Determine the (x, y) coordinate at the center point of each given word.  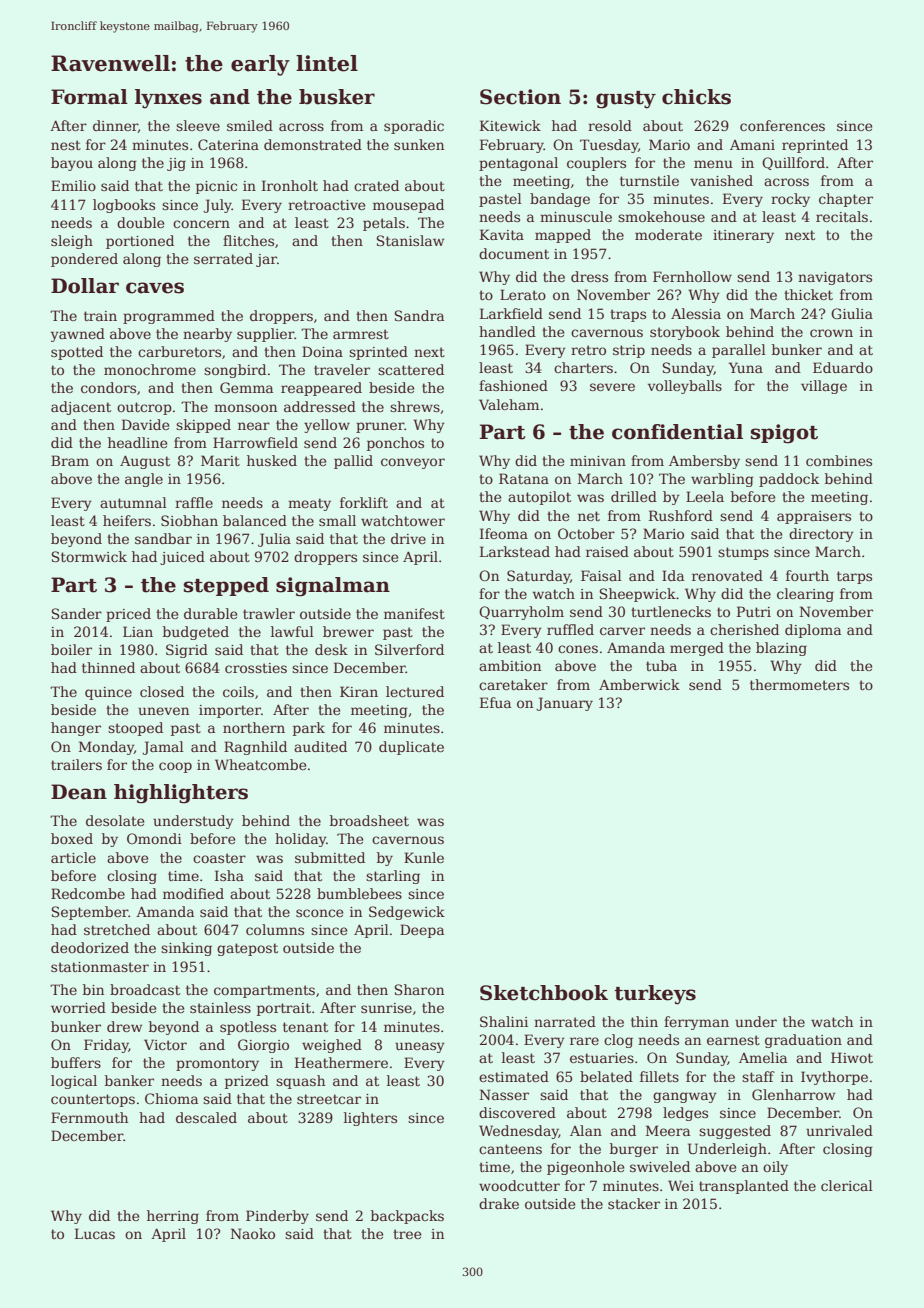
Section (520, 97)
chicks (696, 97)
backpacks (407, 1217)
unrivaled (839, 1130)
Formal (89, 97)
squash (300, 1082)
